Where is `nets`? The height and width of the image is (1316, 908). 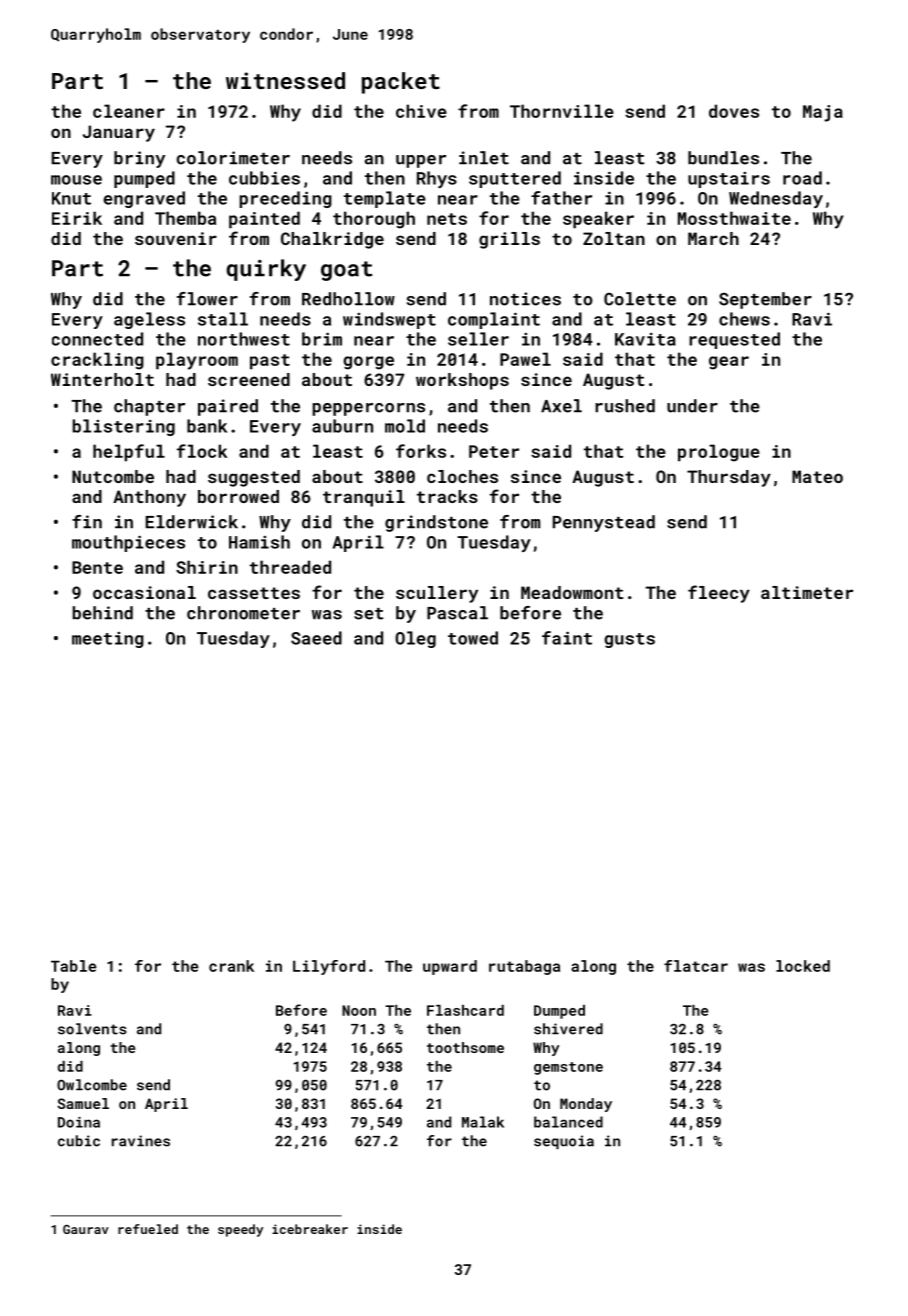
nets is located at coordinates (447, 219).
